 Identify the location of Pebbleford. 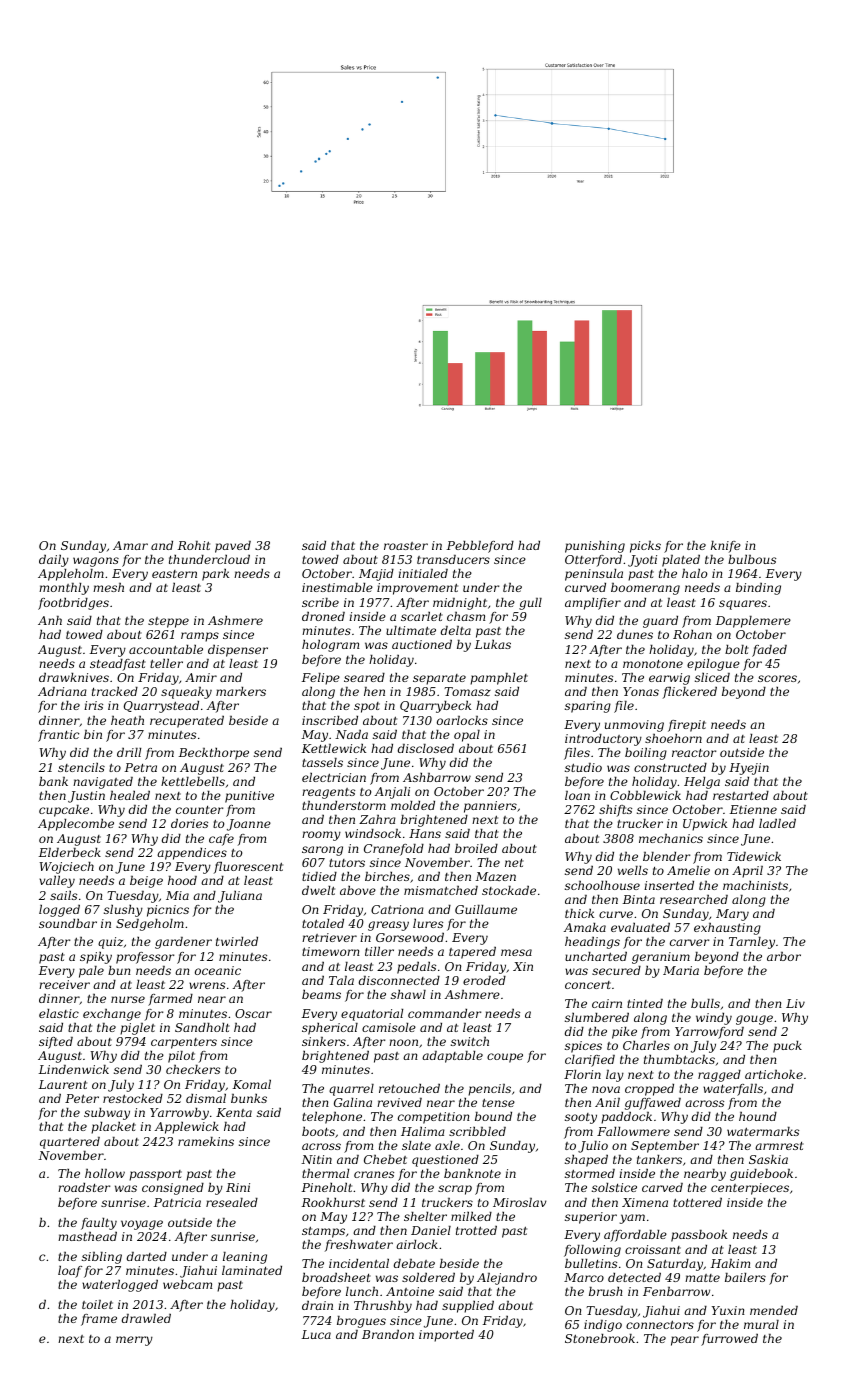
(480, 547).
